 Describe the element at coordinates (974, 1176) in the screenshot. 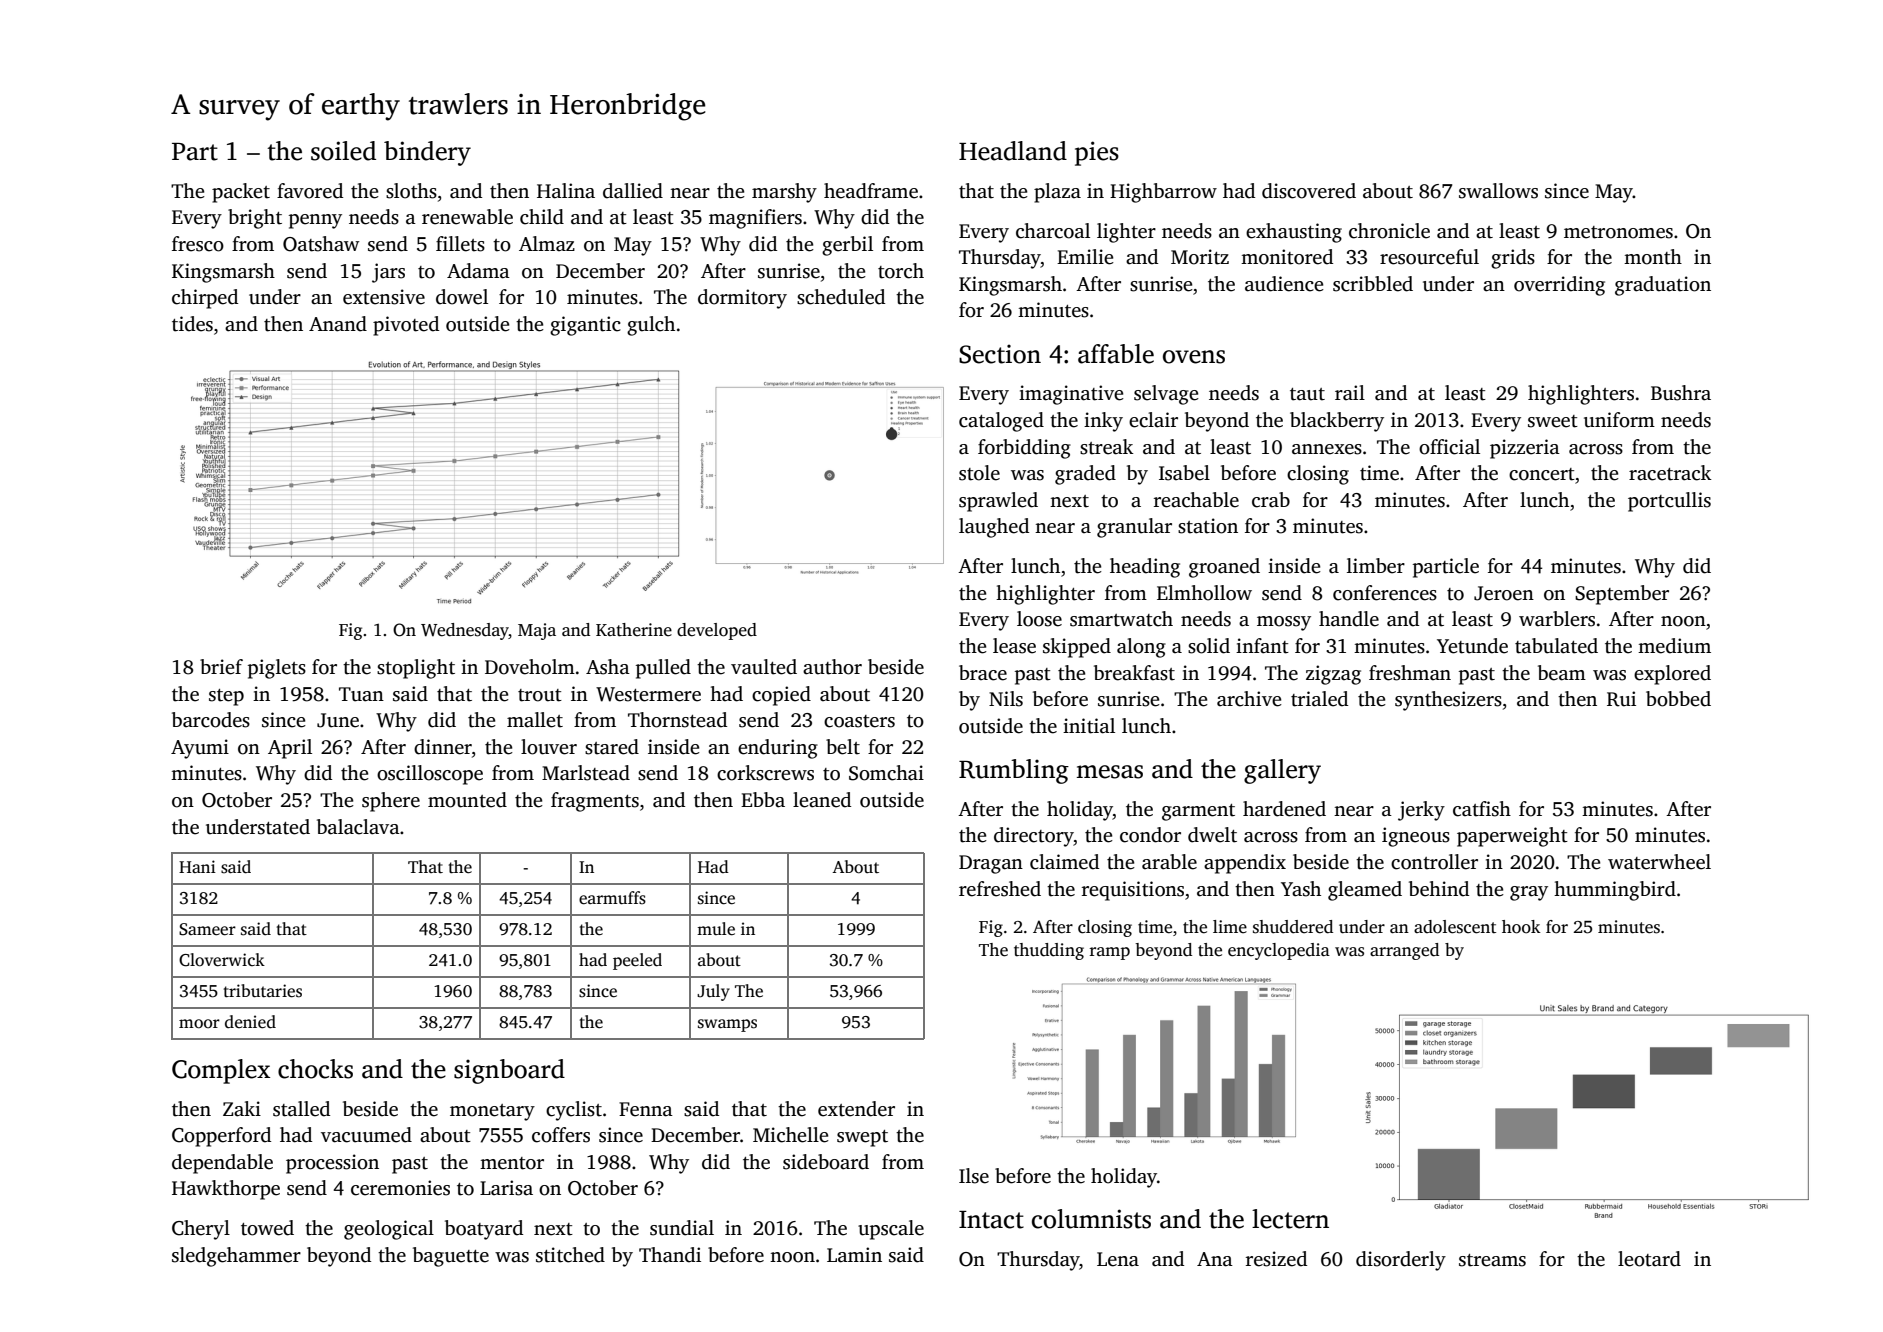

I see `Ilse` at that location.
